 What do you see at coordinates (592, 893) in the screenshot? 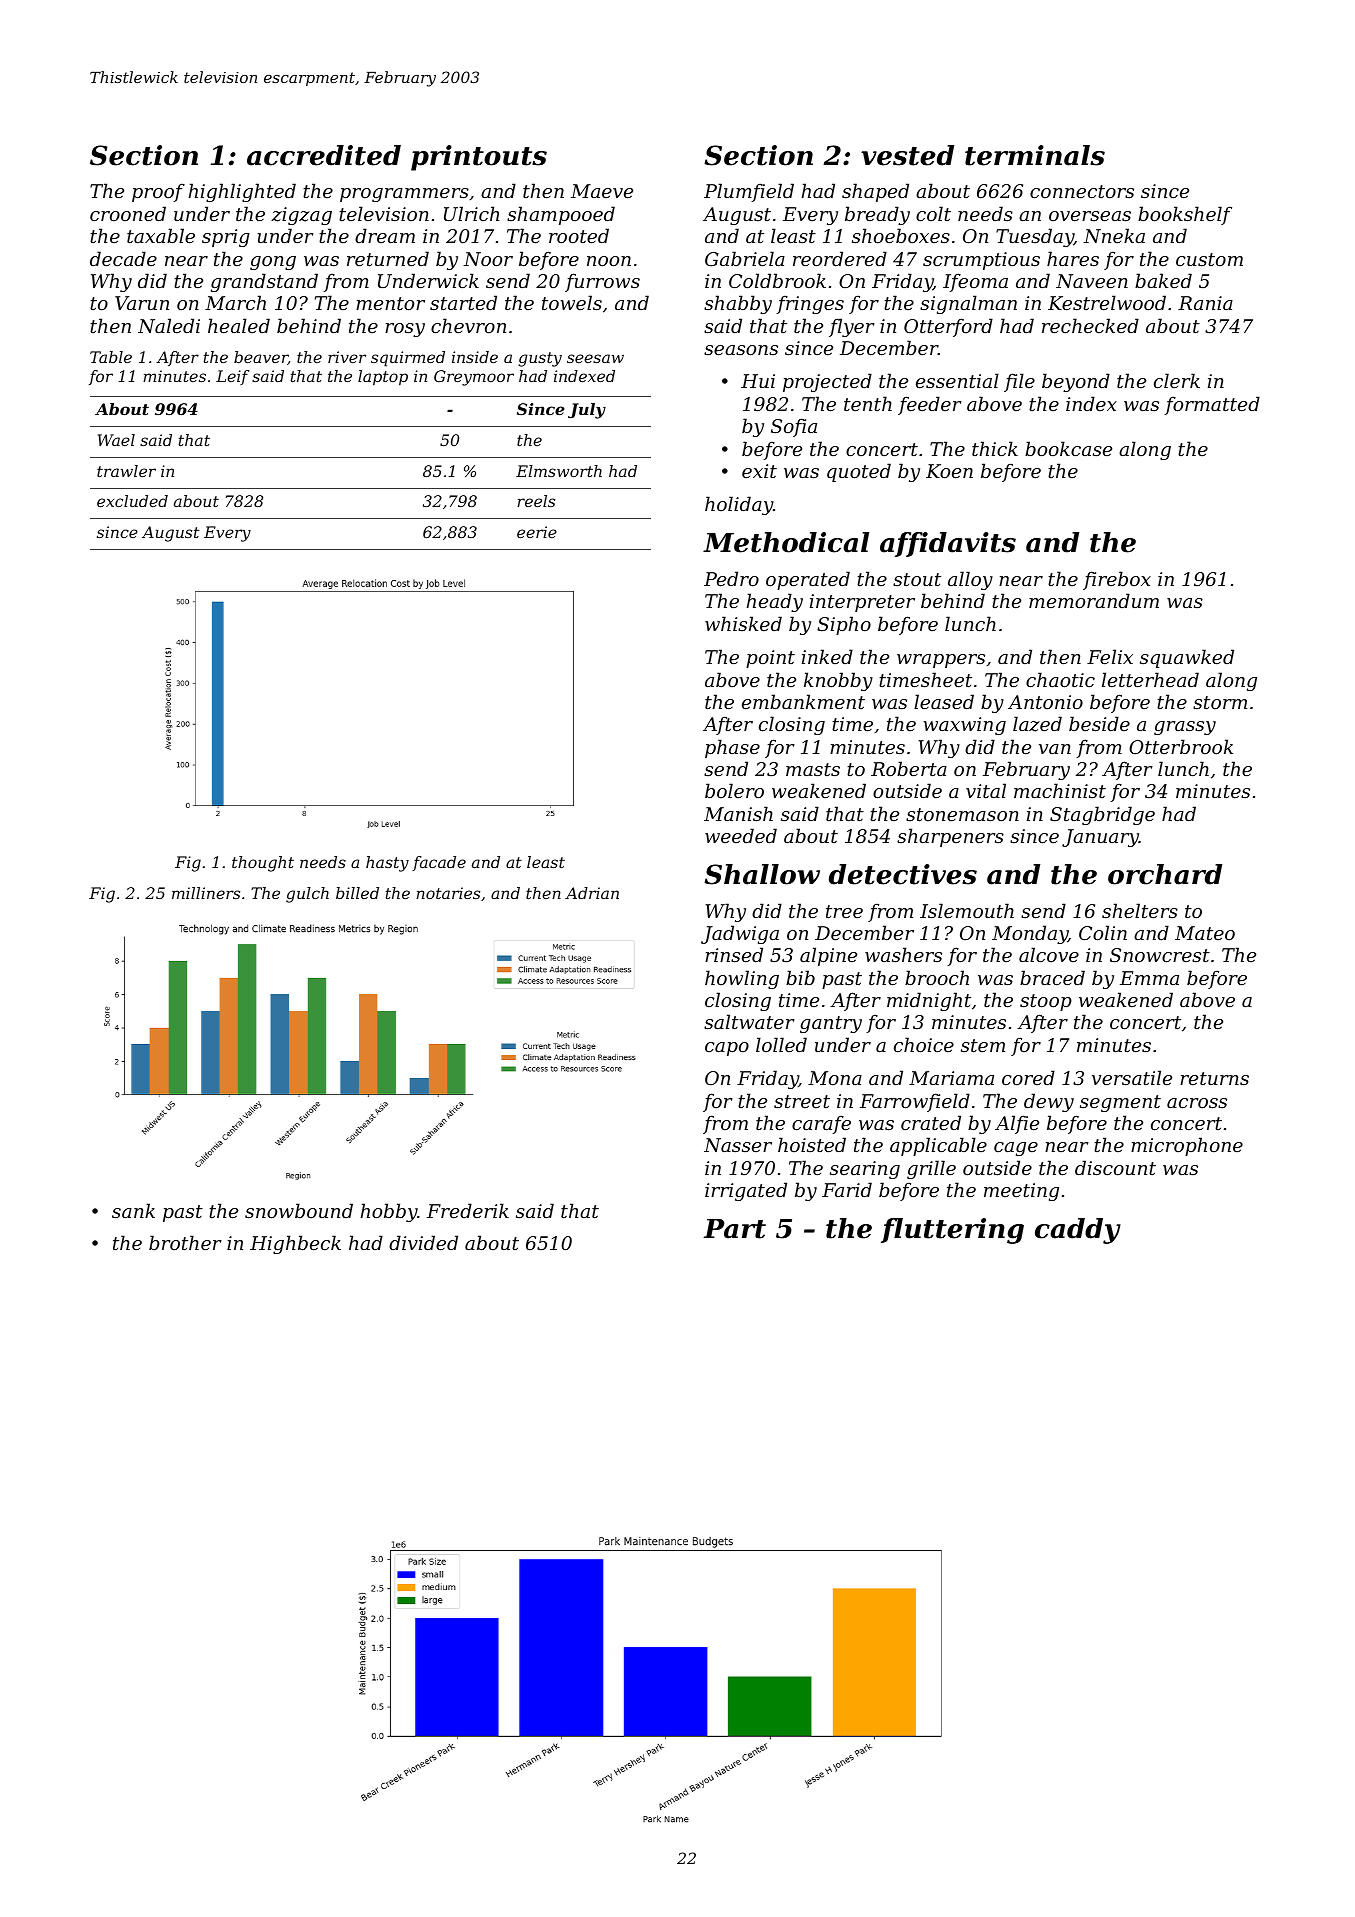
I see `Adrian` at bounding box center [592, 893].
